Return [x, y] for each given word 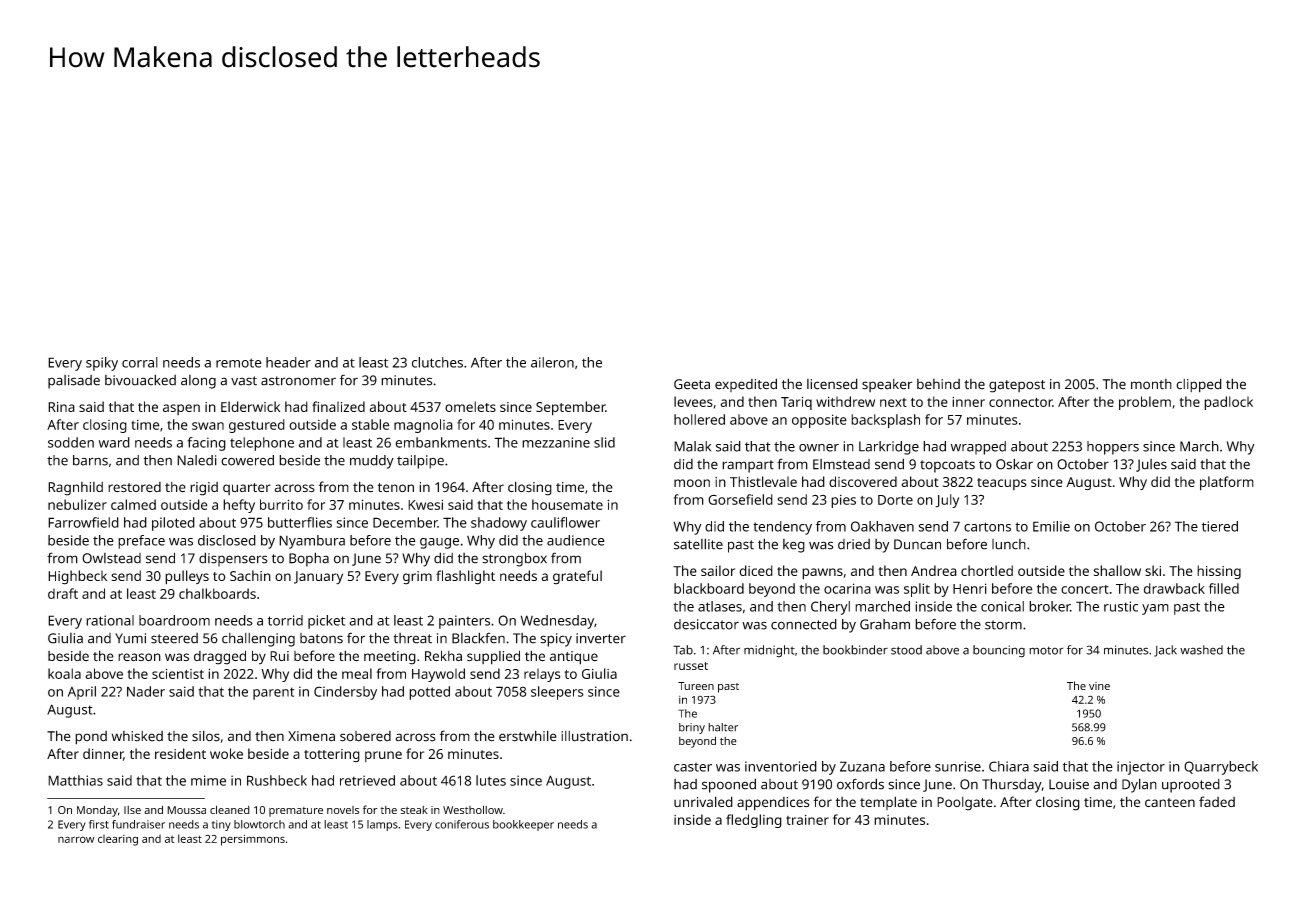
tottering [332, 755]
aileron [552, 362]
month [1151, 384]
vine [1099, 686]
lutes [491, 780]
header [288, 362]
